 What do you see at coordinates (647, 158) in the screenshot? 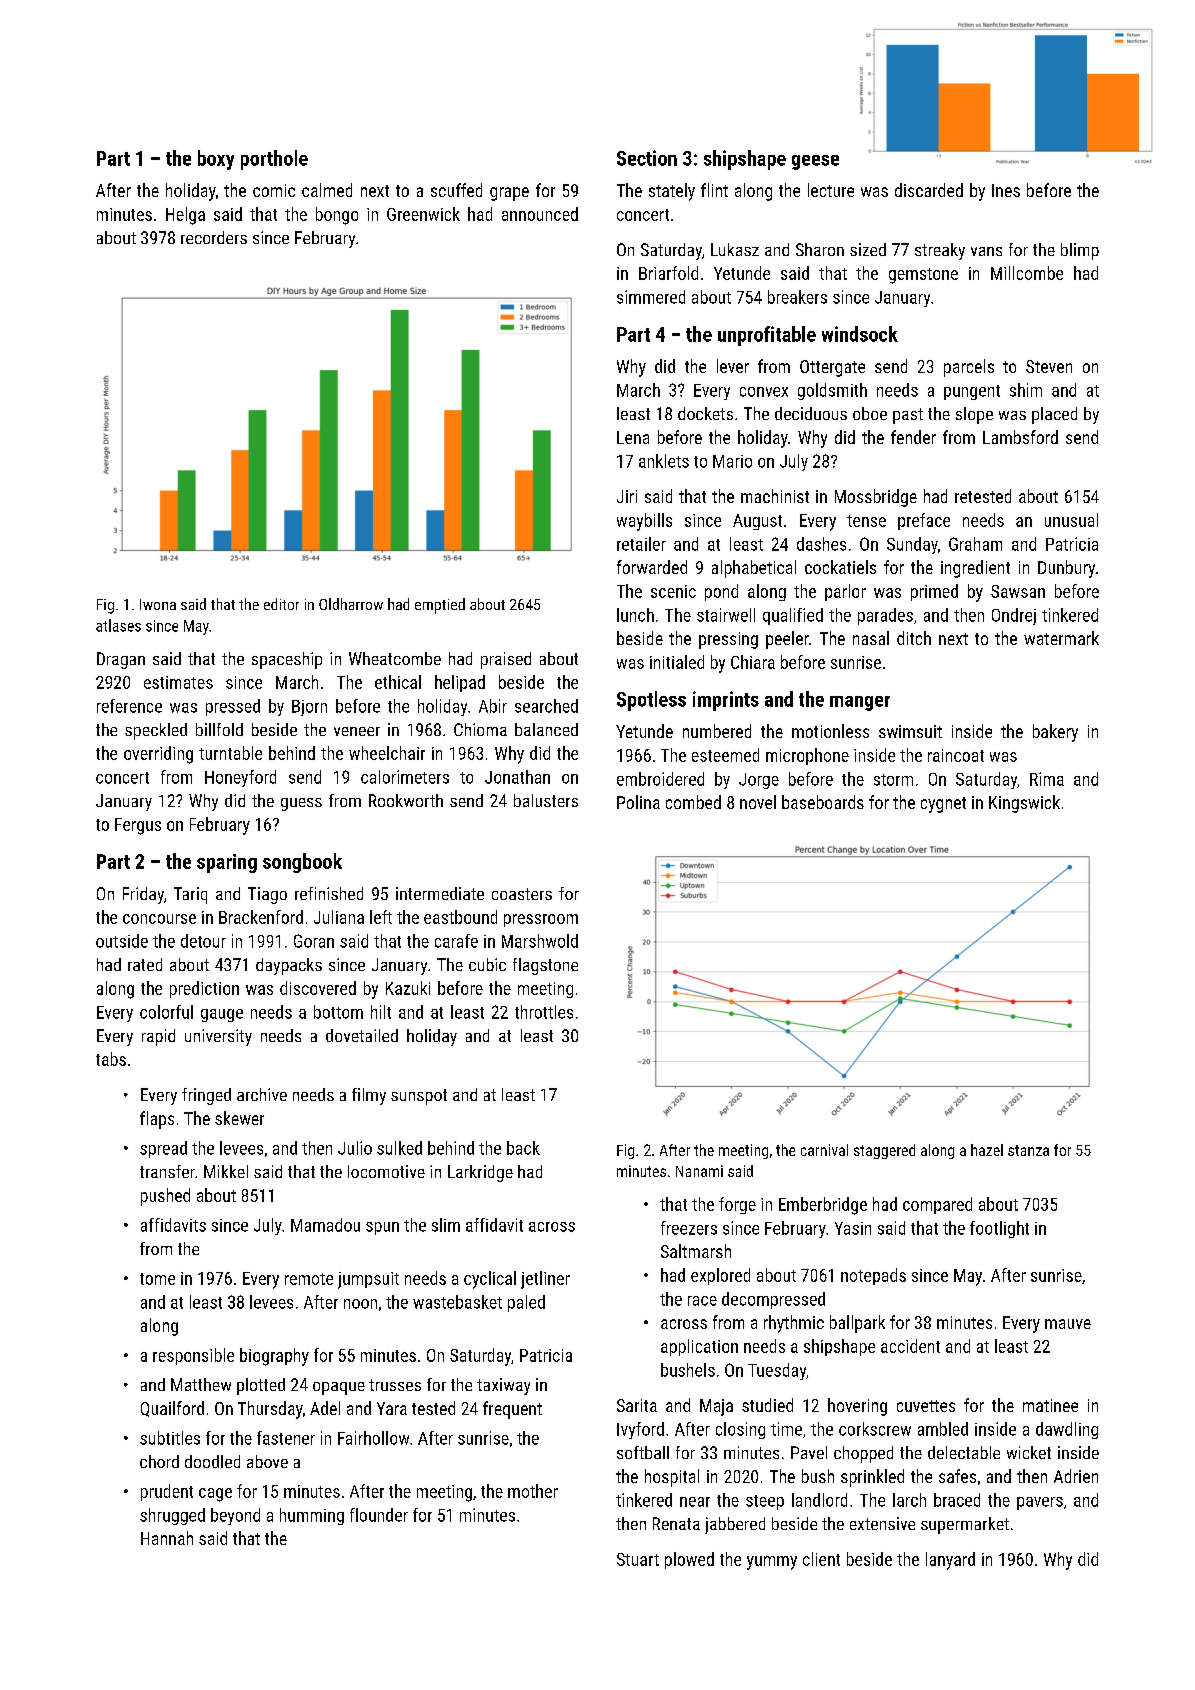
I see `Section` at bounding box center [647, 158].
